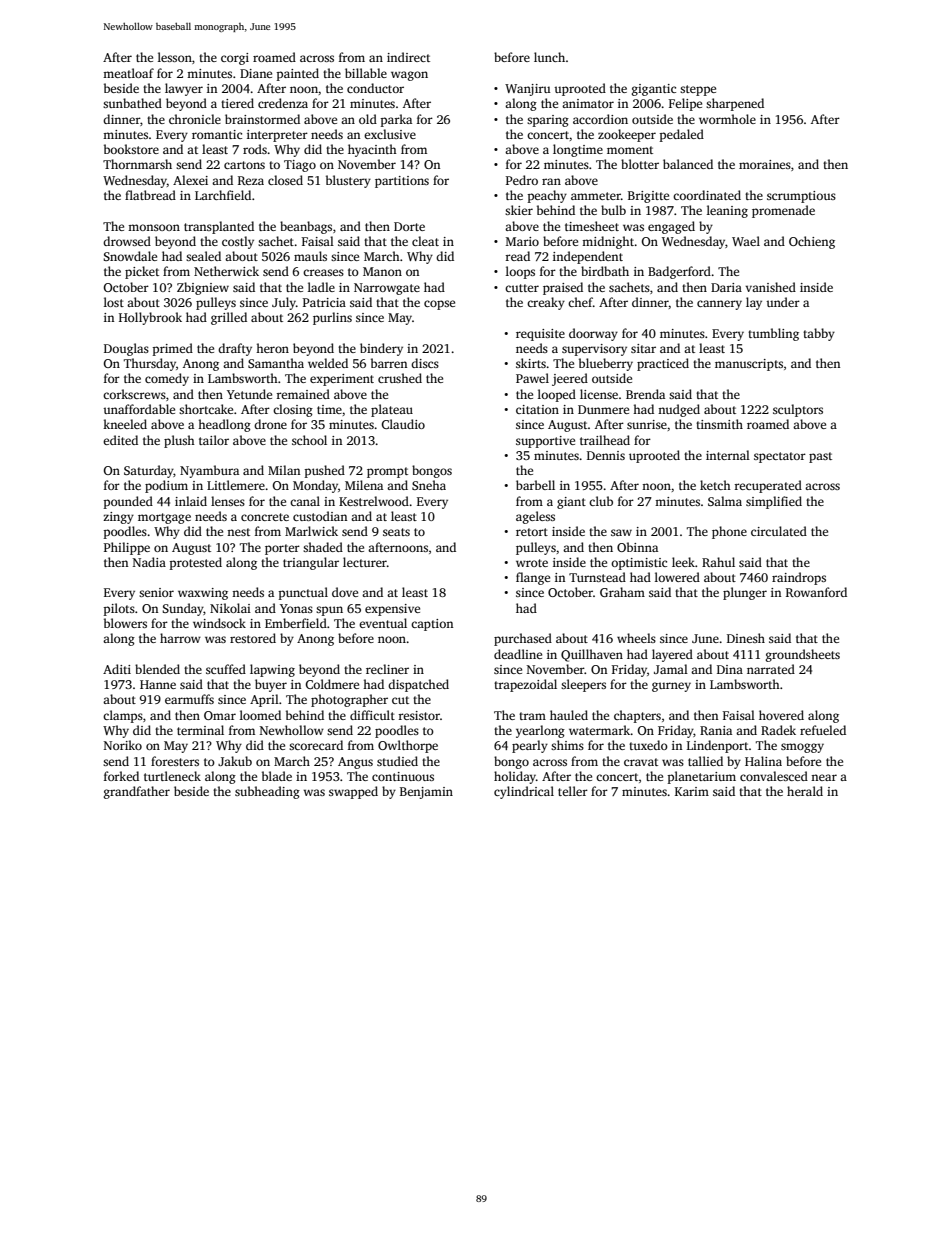  What do you see at coordinates (229, 318) in the screenshot?
I see `grilled` at bounding box center [229, 318].
